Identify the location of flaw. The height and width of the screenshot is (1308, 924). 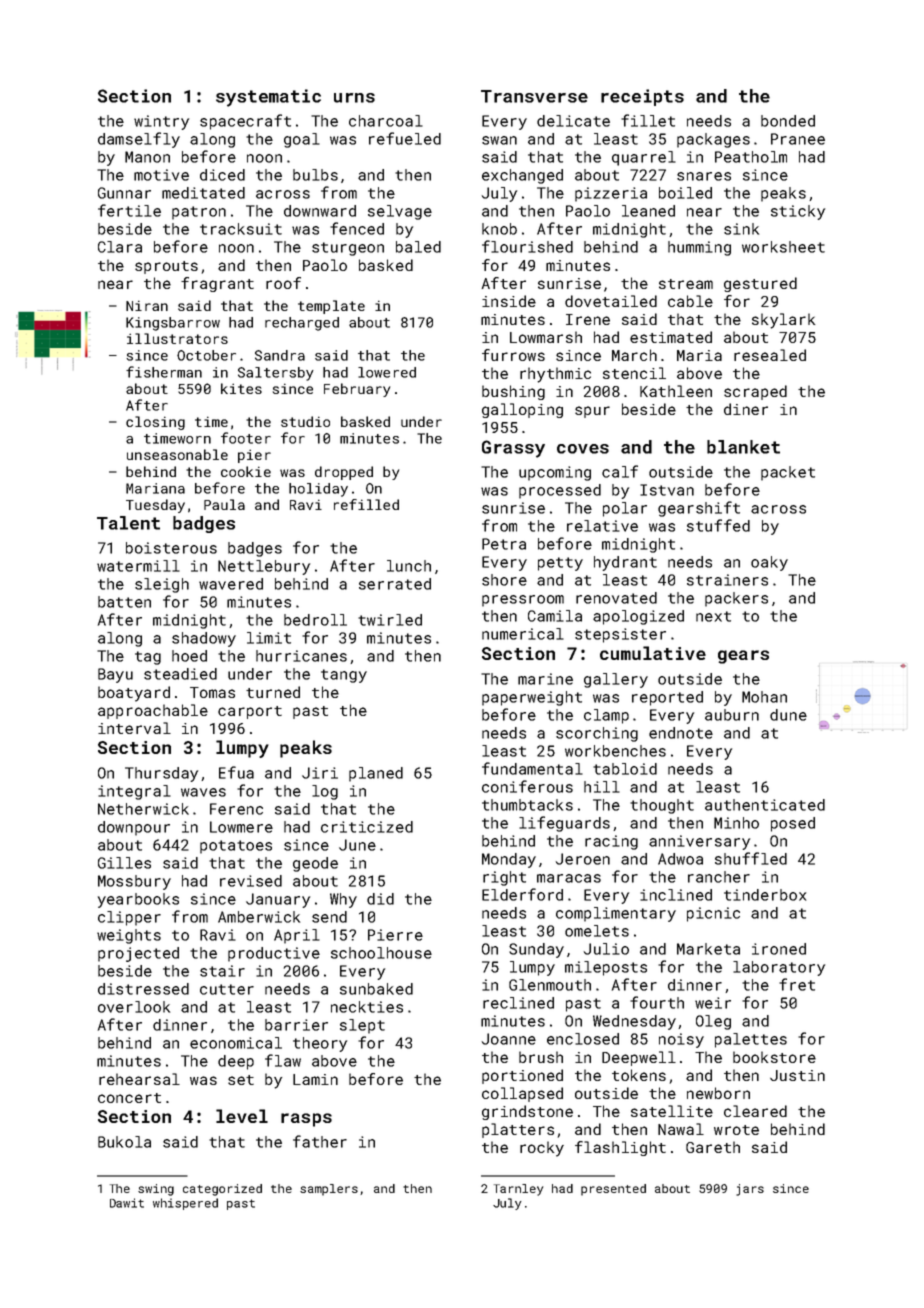
(283, 1060).
